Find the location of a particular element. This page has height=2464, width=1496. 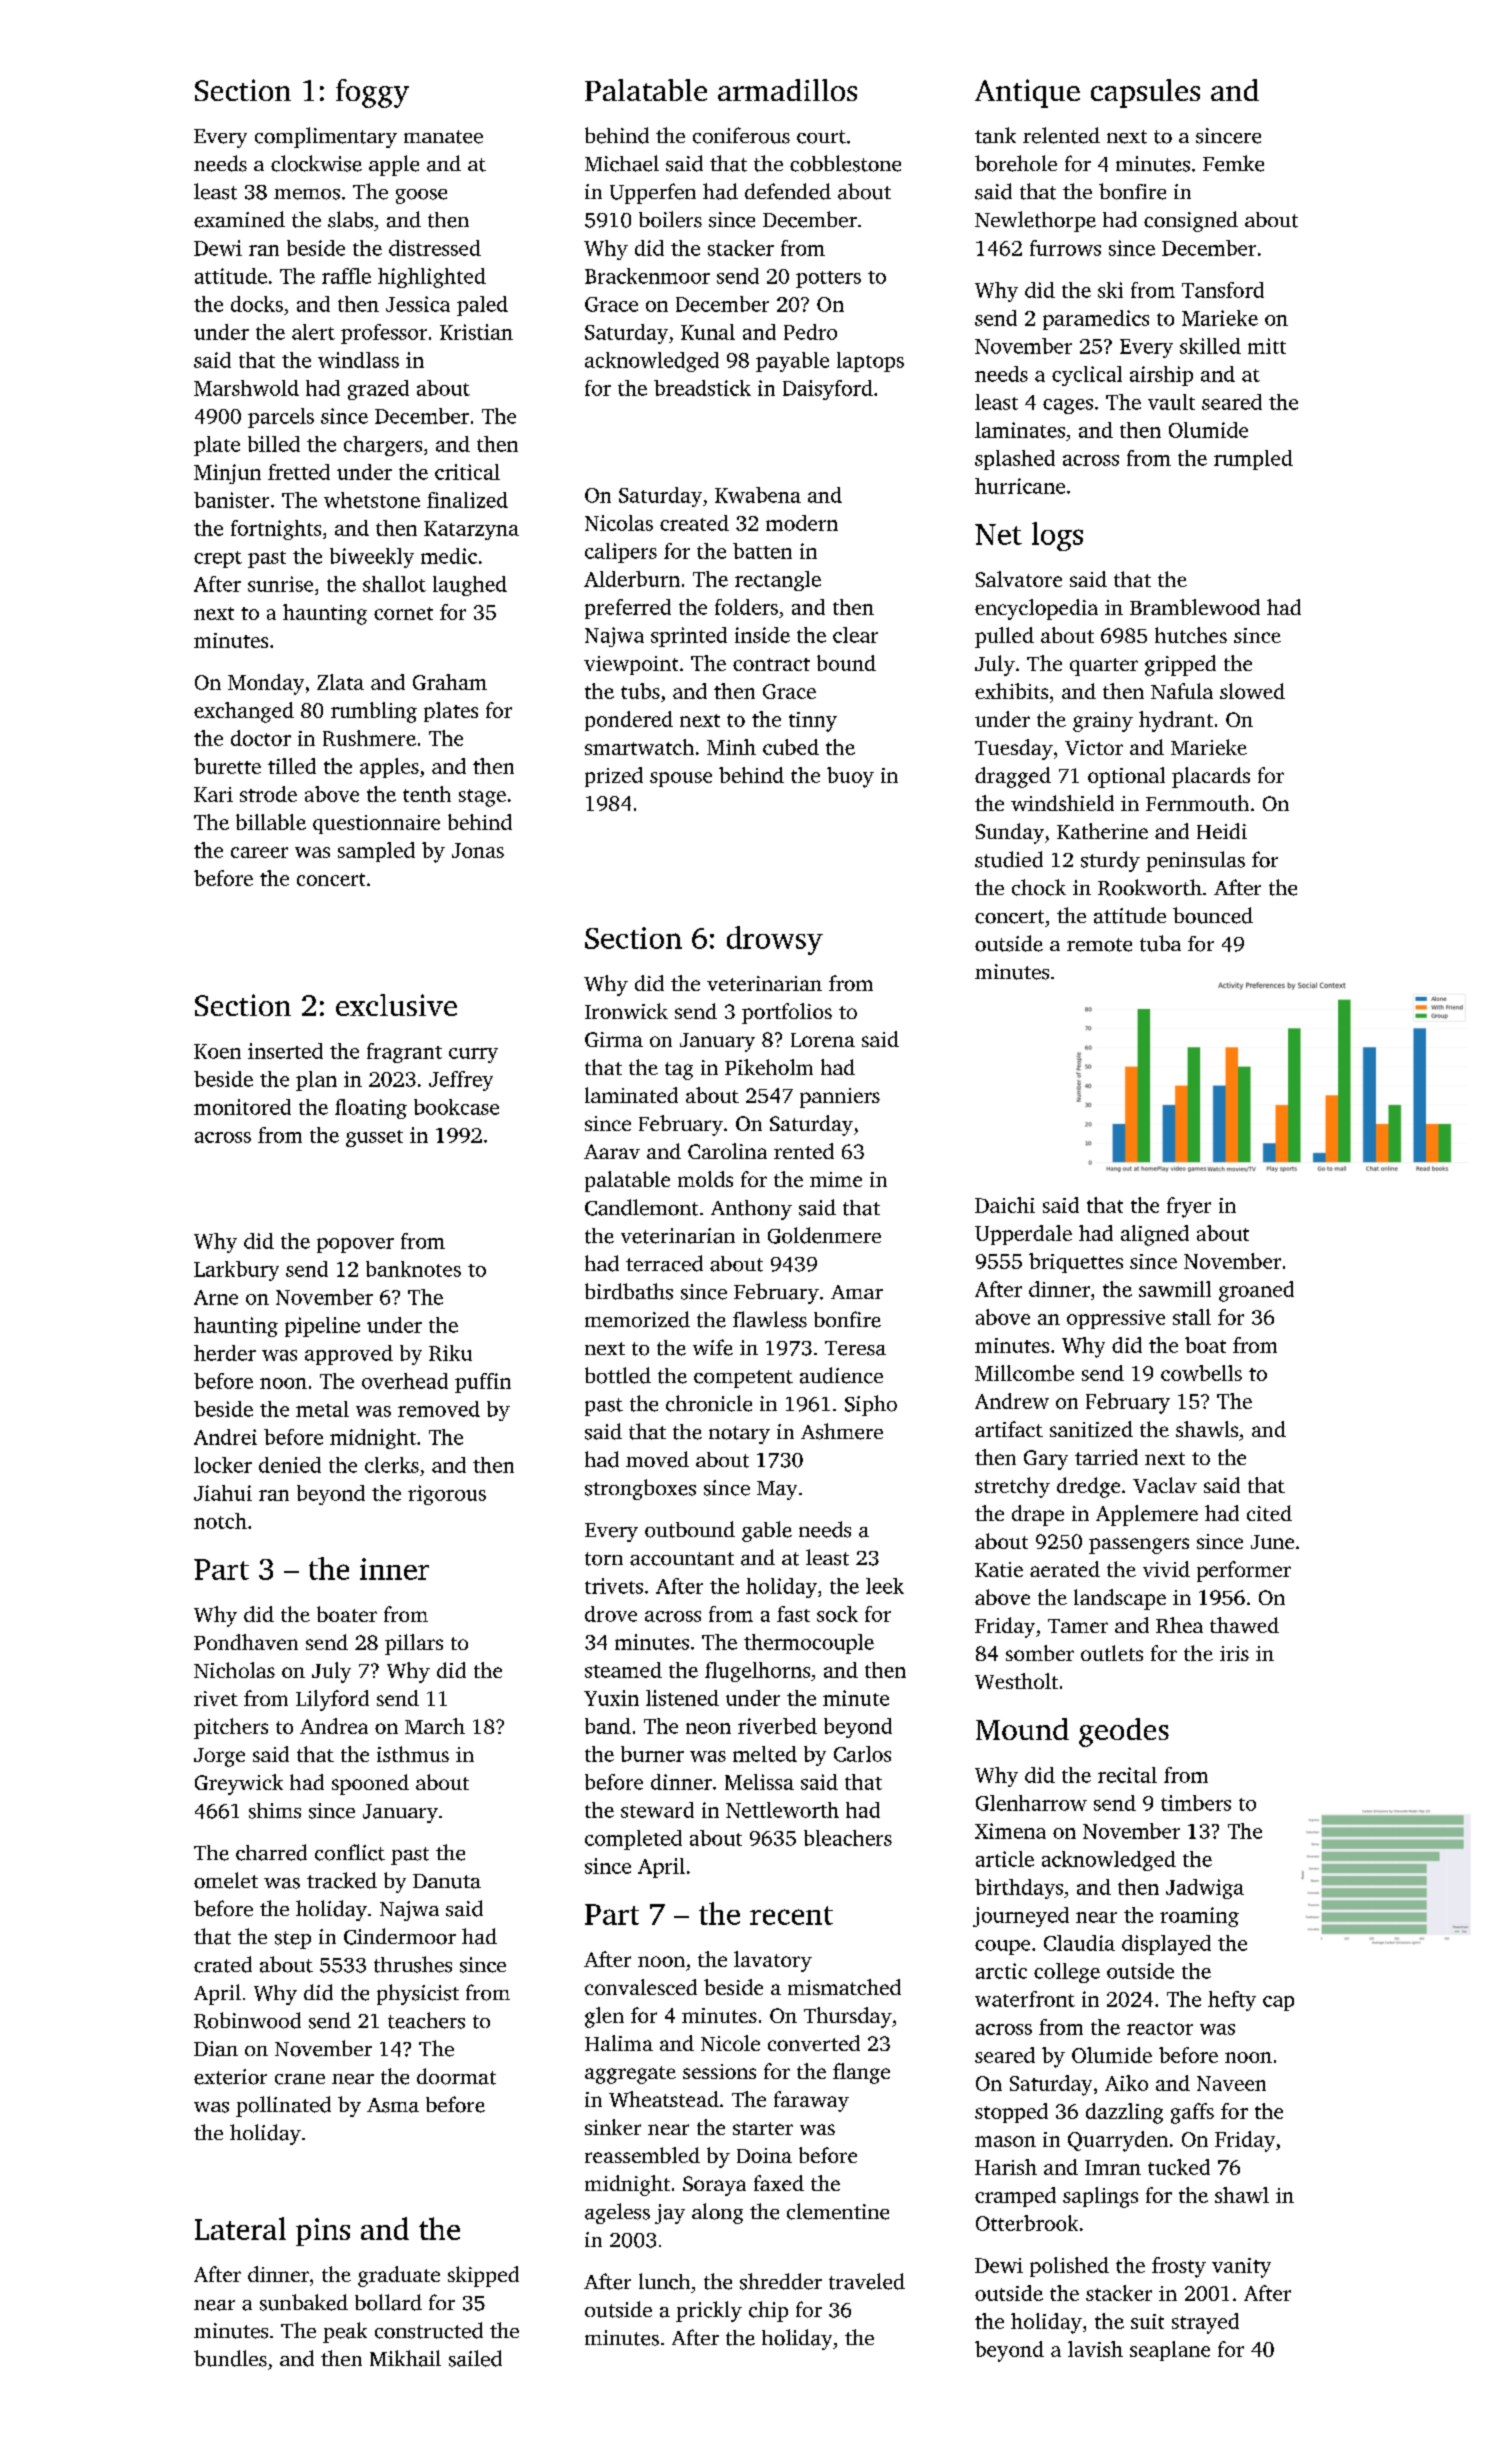

chip is located at coordinates (768, 2311).
